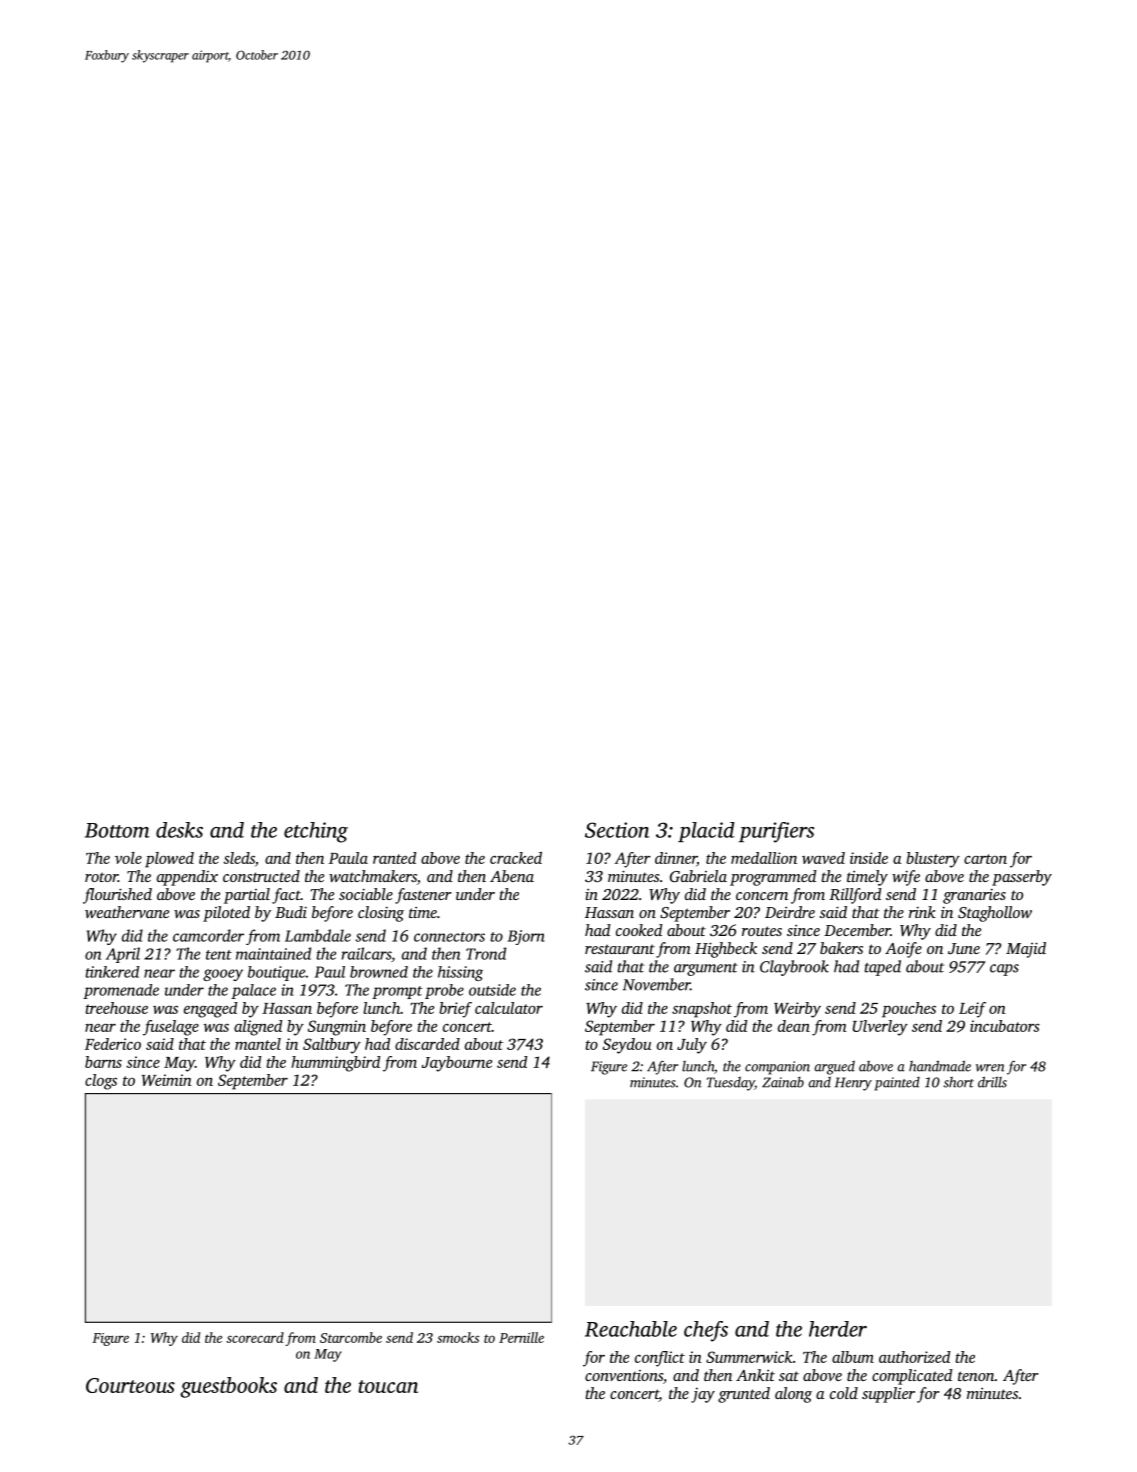  What do you see at coordinates (985, 859) in the page?
I see `carton` at bounding box center [985, 859].
